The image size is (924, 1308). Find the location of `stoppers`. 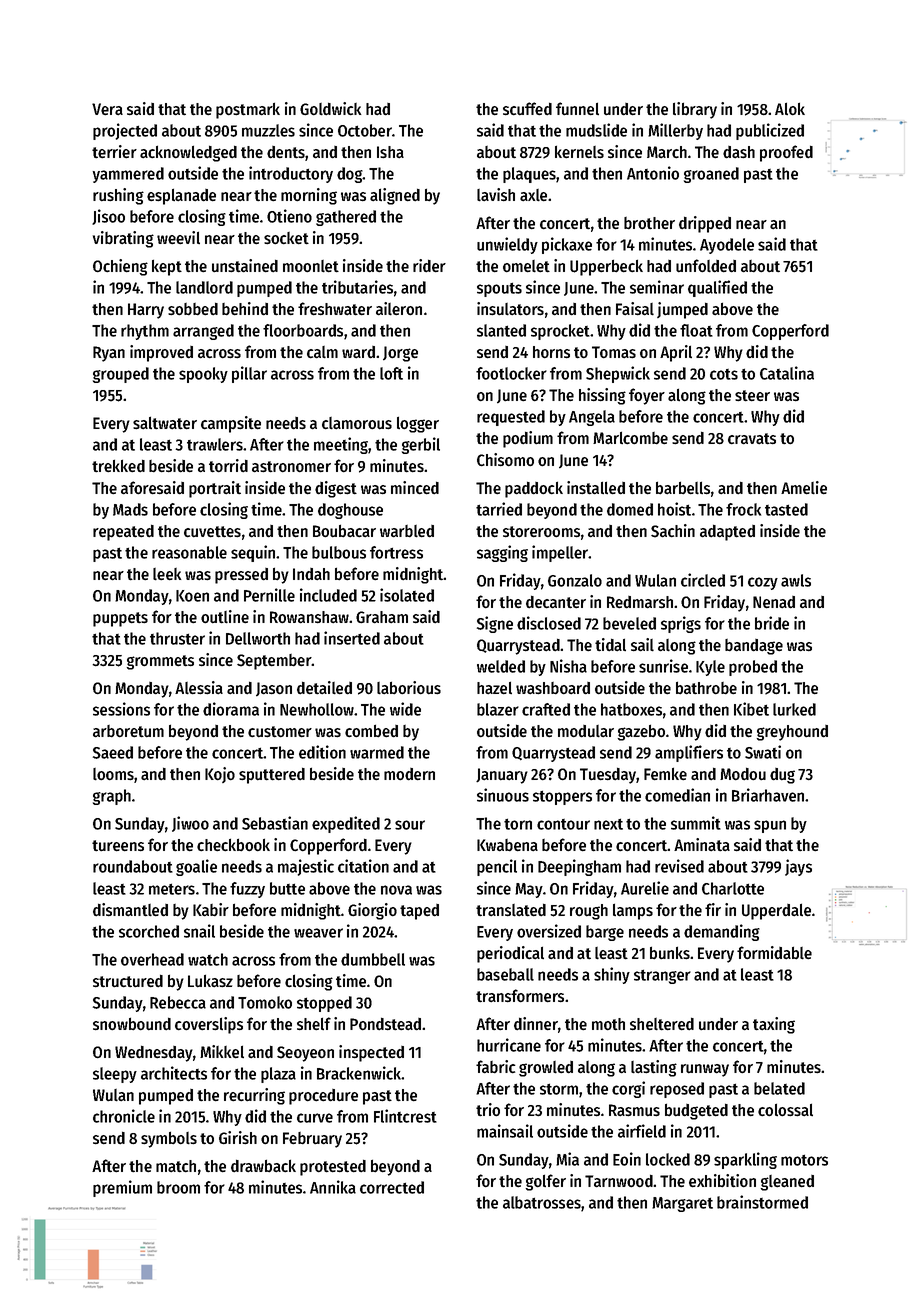

stoppers is located at coordinates (562, 797).
